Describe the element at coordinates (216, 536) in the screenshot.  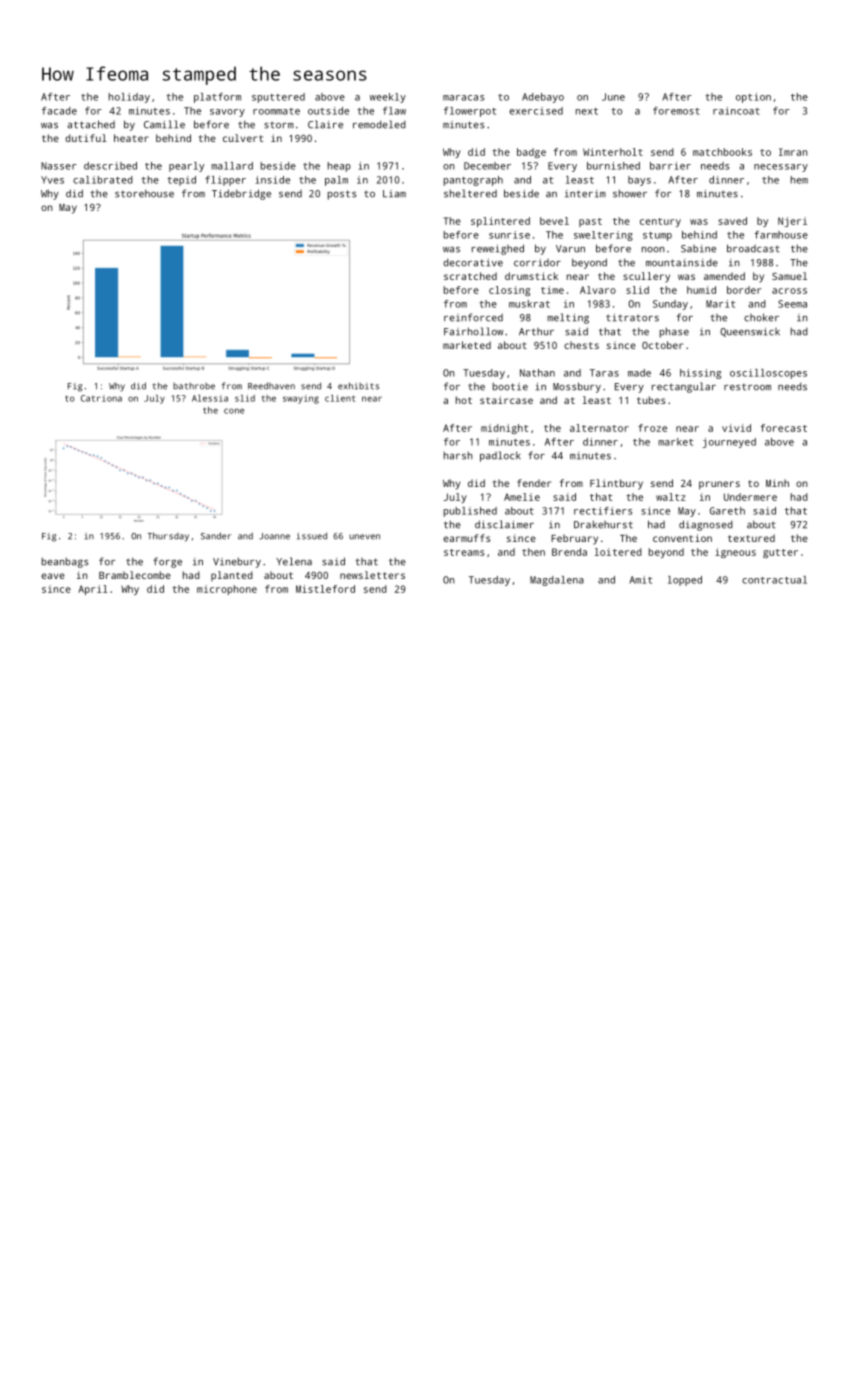
I see `Sander` at that location.
